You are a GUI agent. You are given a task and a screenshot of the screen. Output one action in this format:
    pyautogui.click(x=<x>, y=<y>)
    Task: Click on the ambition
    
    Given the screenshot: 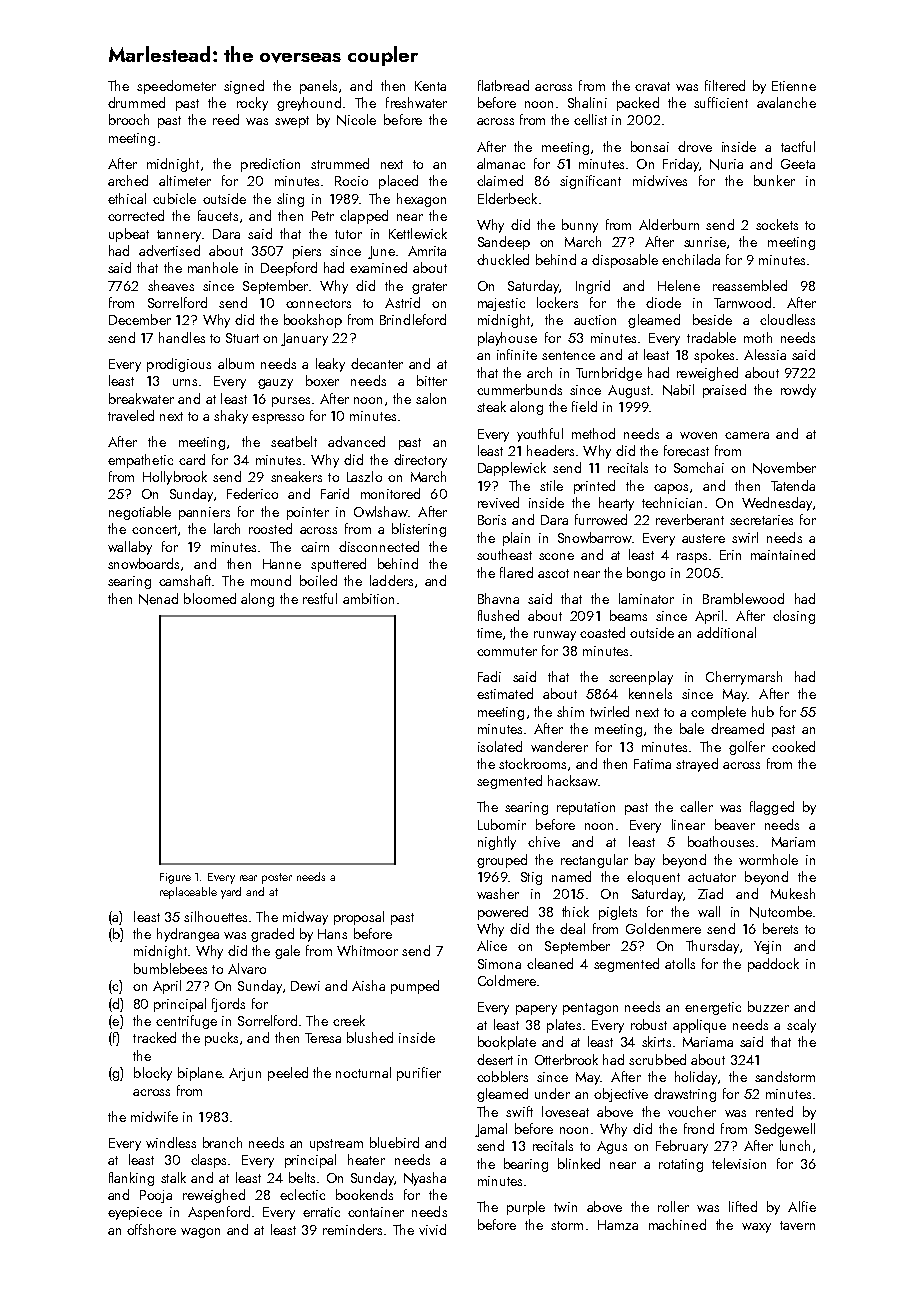 What is the action you would take?
    pyautogui.click(x=368, y=598)
